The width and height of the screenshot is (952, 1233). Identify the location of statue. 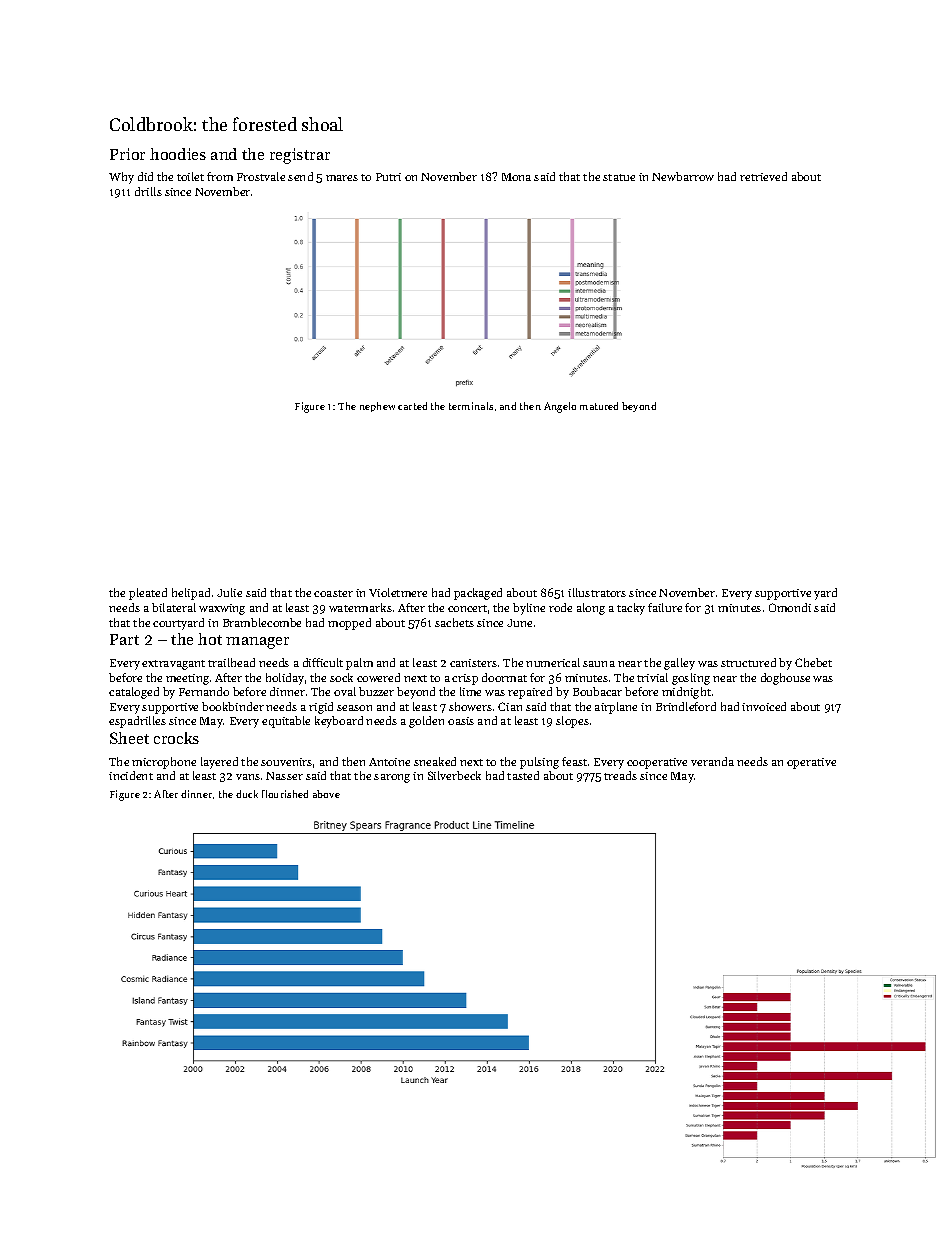
(619, 177).
